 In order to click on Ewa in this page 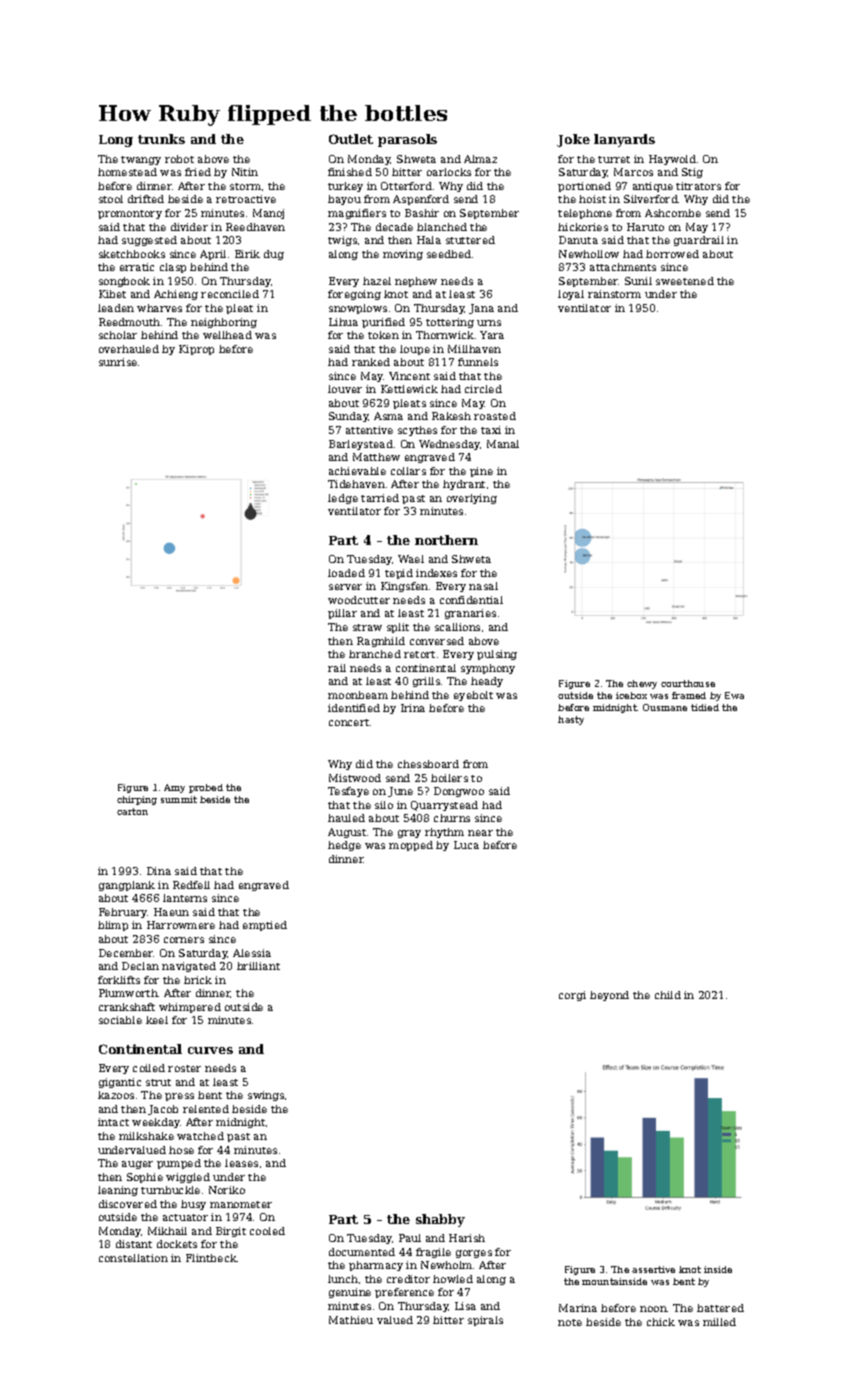, I will do `click(734, 695)`.
